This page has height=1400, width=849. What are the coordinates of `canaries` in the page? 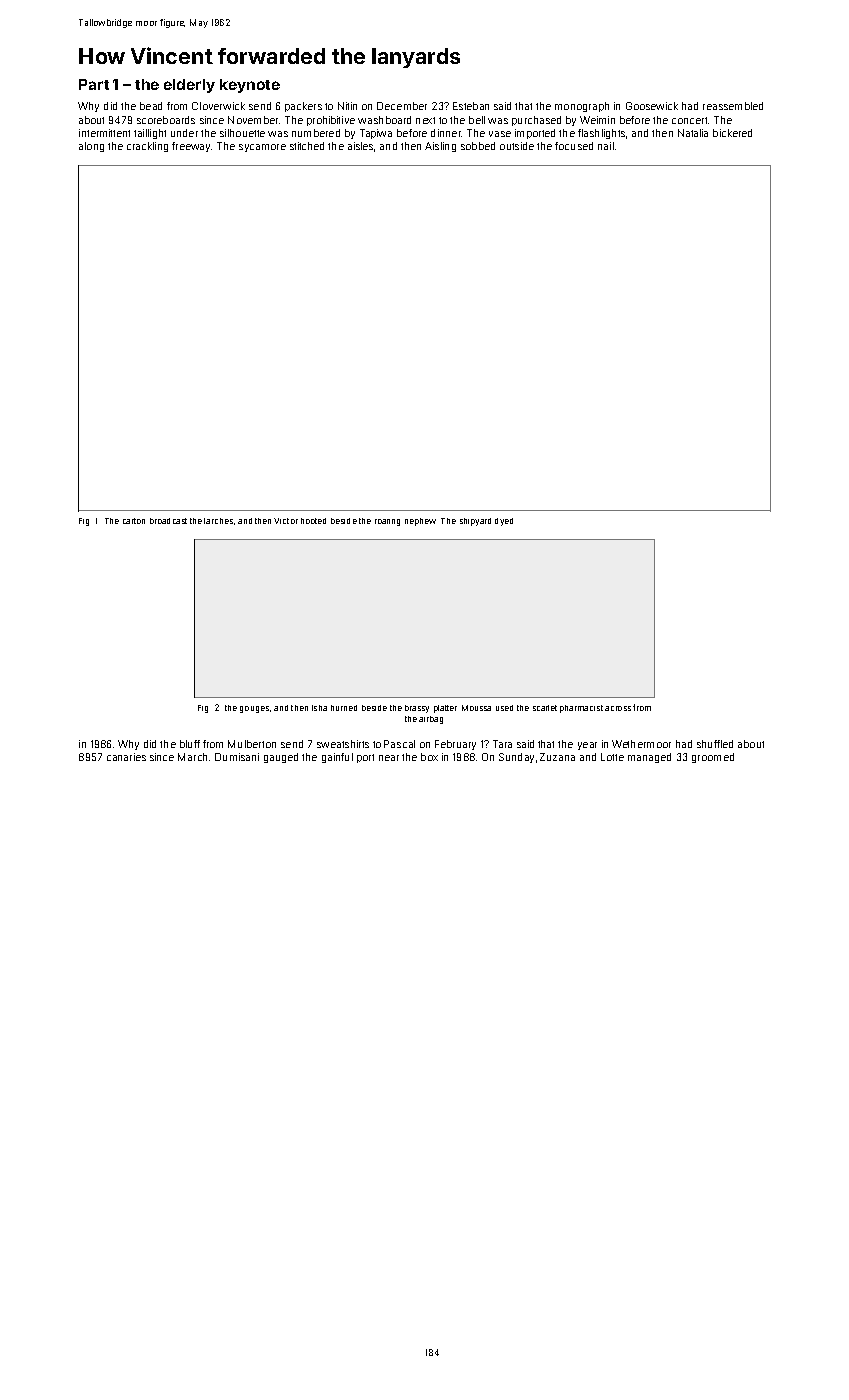 It's located at (126, 757).
